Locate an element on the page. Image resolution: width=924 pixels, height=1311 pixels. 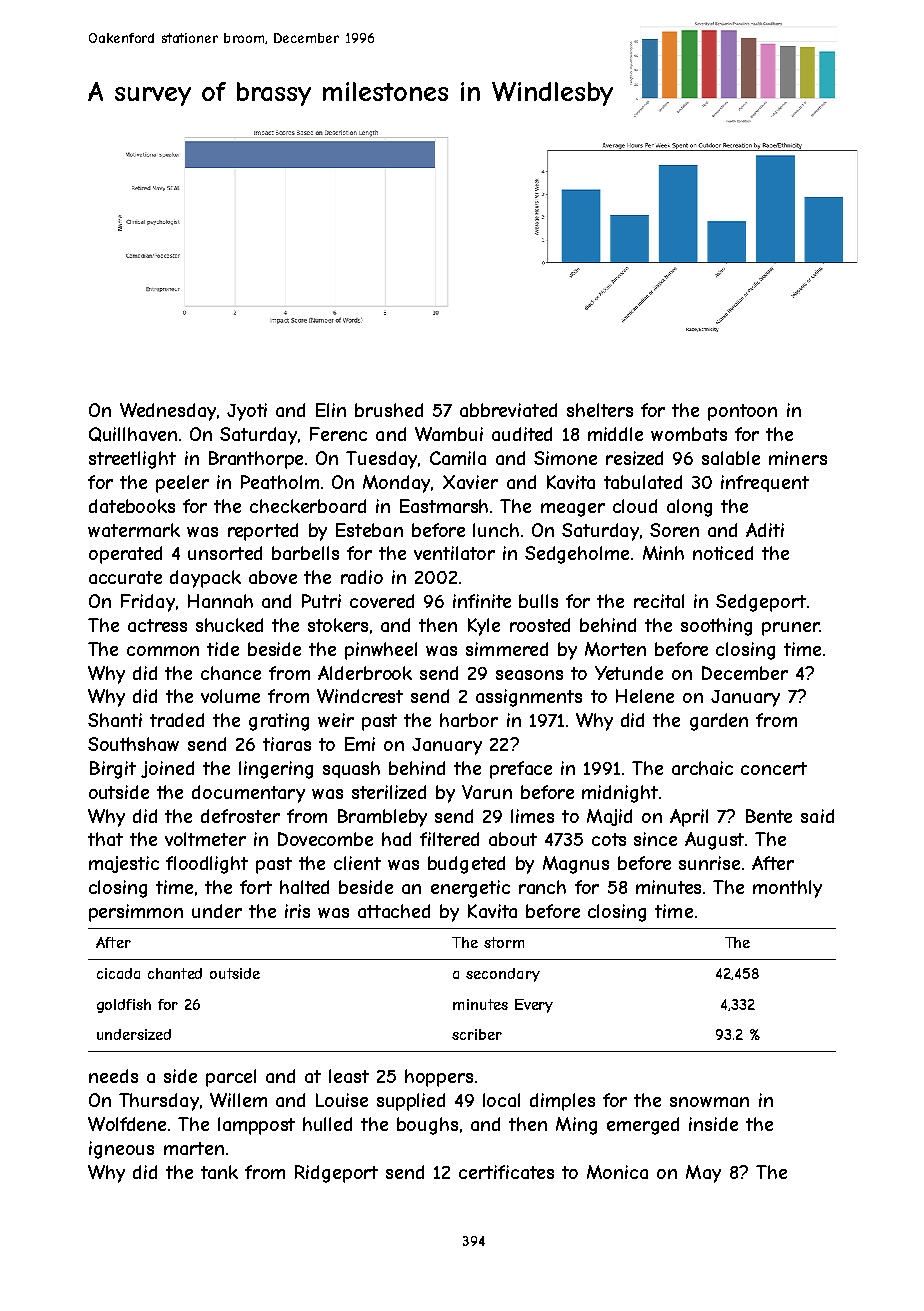
abbreviated is located at coordinates (508, 410).
